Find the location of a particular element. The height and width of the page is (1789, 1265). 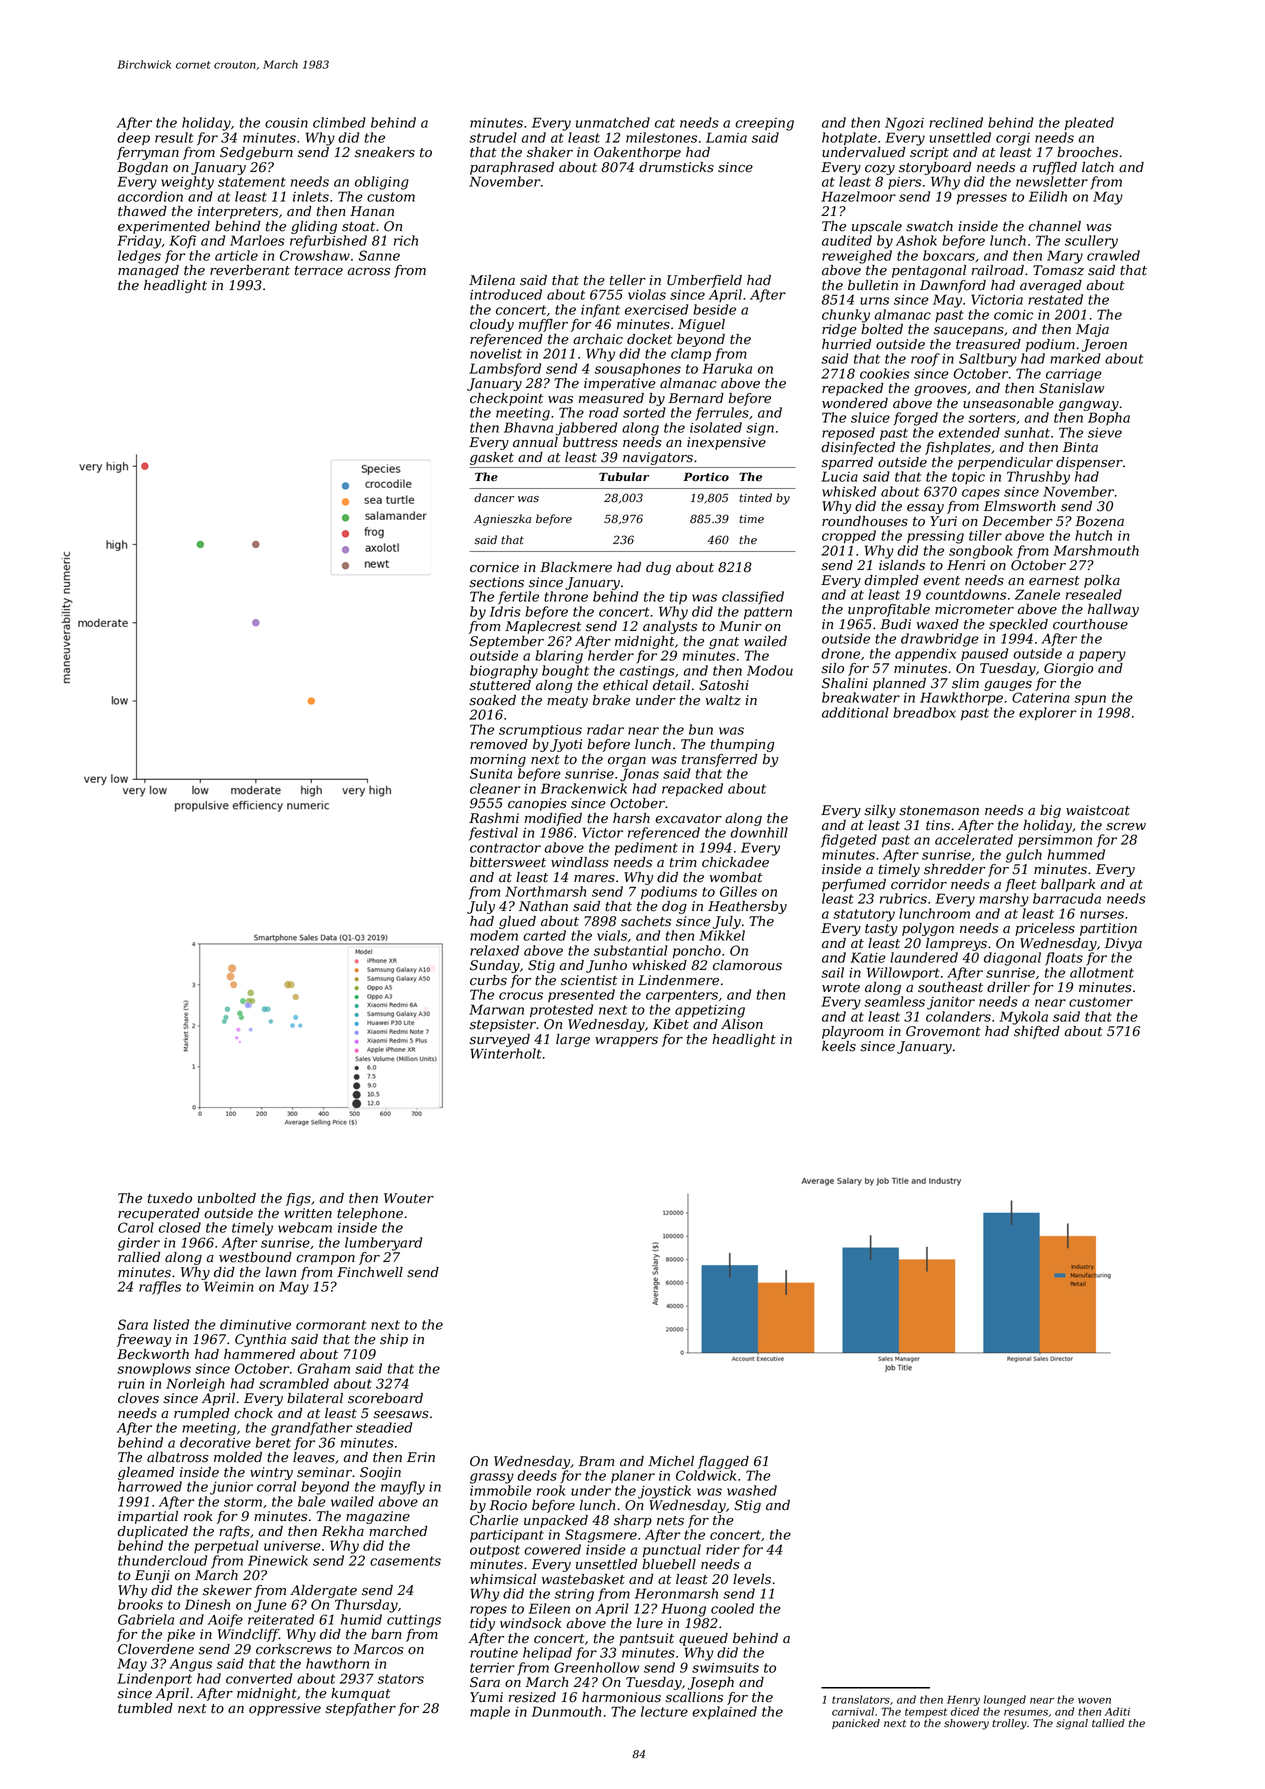

unmatched is located at coordinates (613, 122).
